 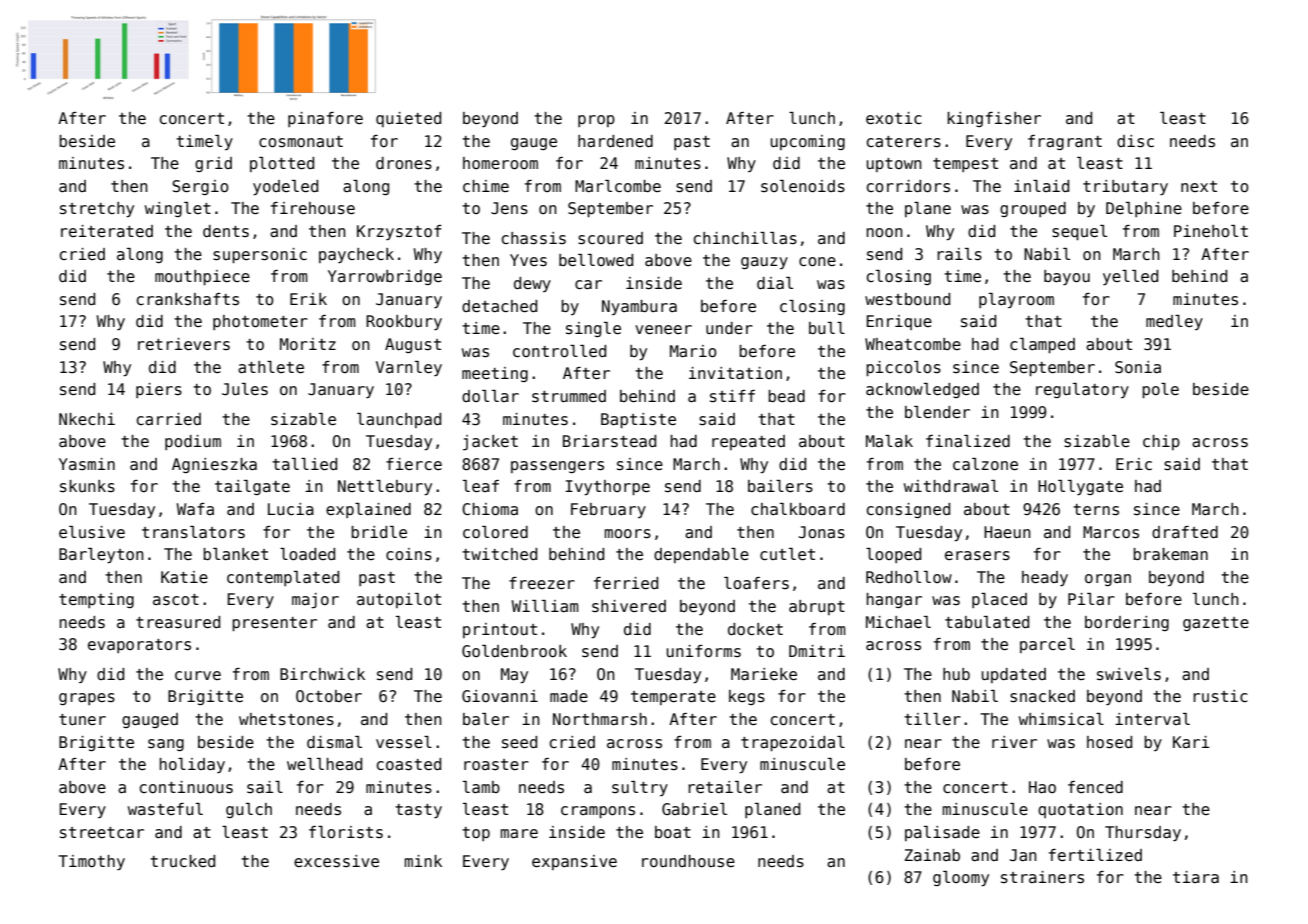 What do you see at coordinates (922, 390) in the screenshot?
I see `acknowledged` at bounding box center [922, 390].
